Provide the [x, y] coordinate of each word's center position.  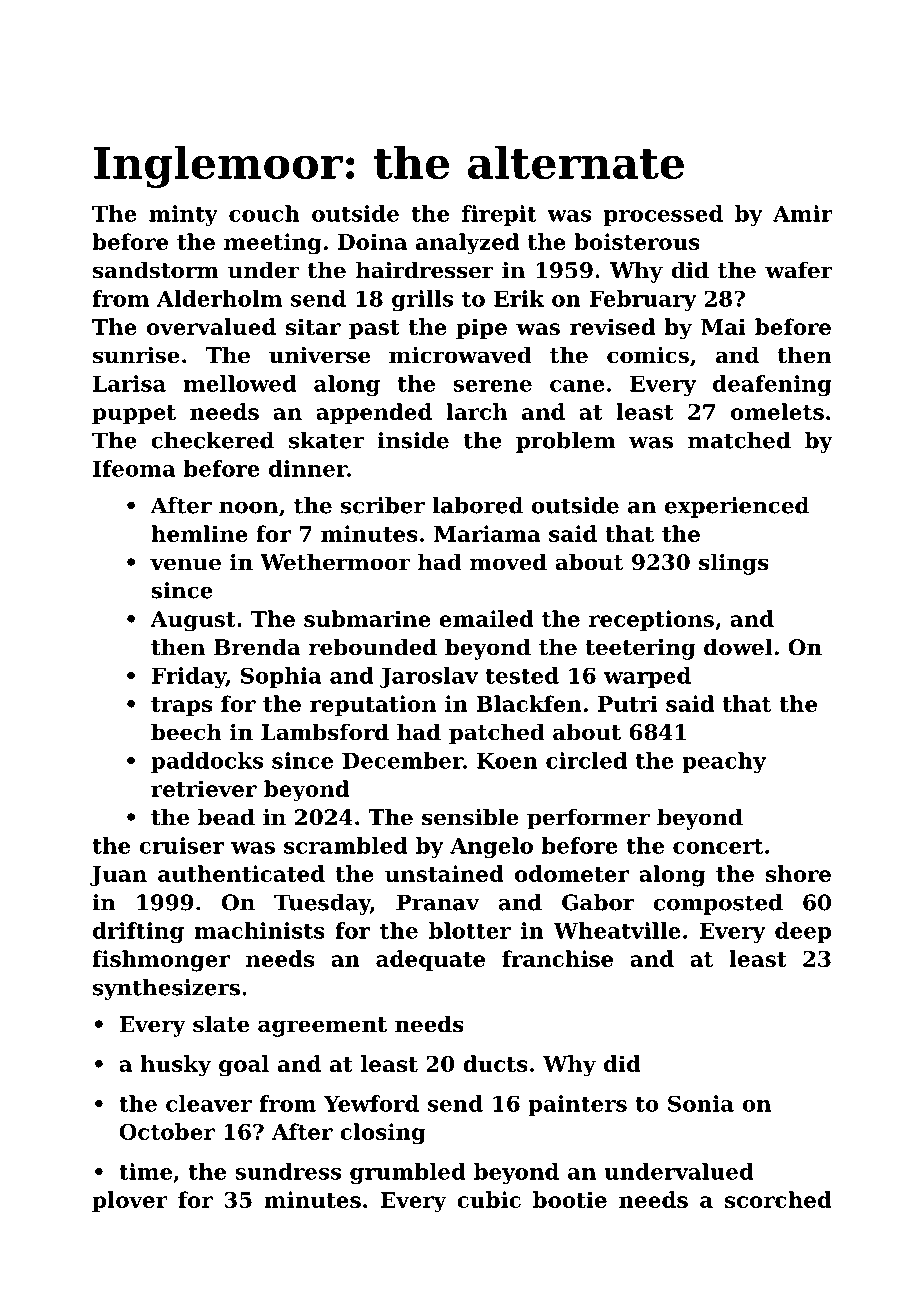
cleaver [209, 1103]
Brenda [257, 647]
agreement [322, 1027]
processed [663, 215]
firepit [499, 215]
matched [739, 440]
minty [183, 215]
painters [577, 1105]
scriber [383, 505]
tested [522, 675]
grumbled [408, 1173]
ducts [495, 1063]
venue [185, 564]
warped [647, 677]
